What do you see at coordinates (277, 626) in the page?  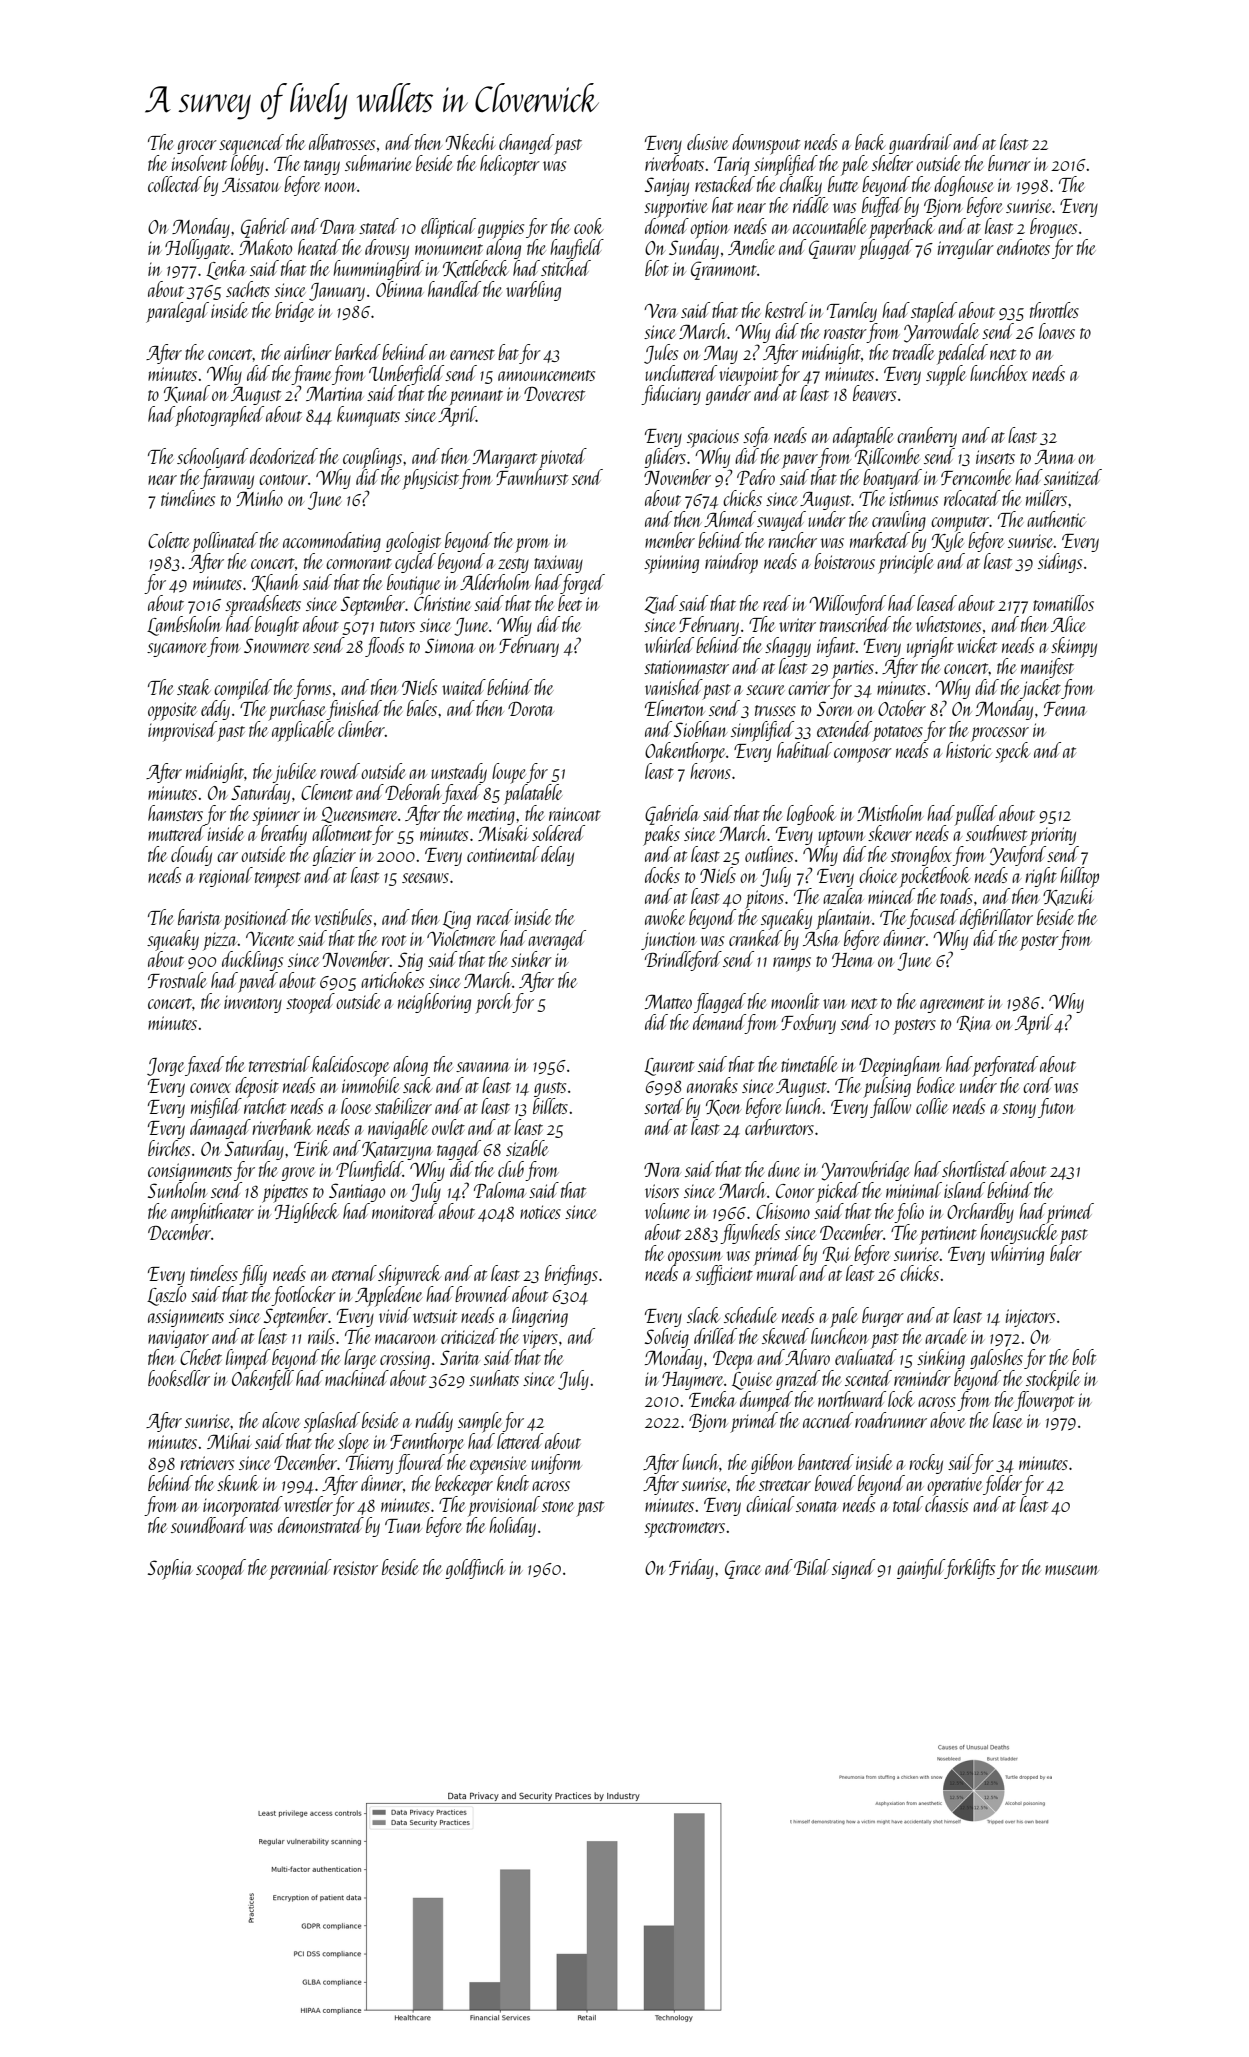 I see `bought` at bounding box center [277, 626].
